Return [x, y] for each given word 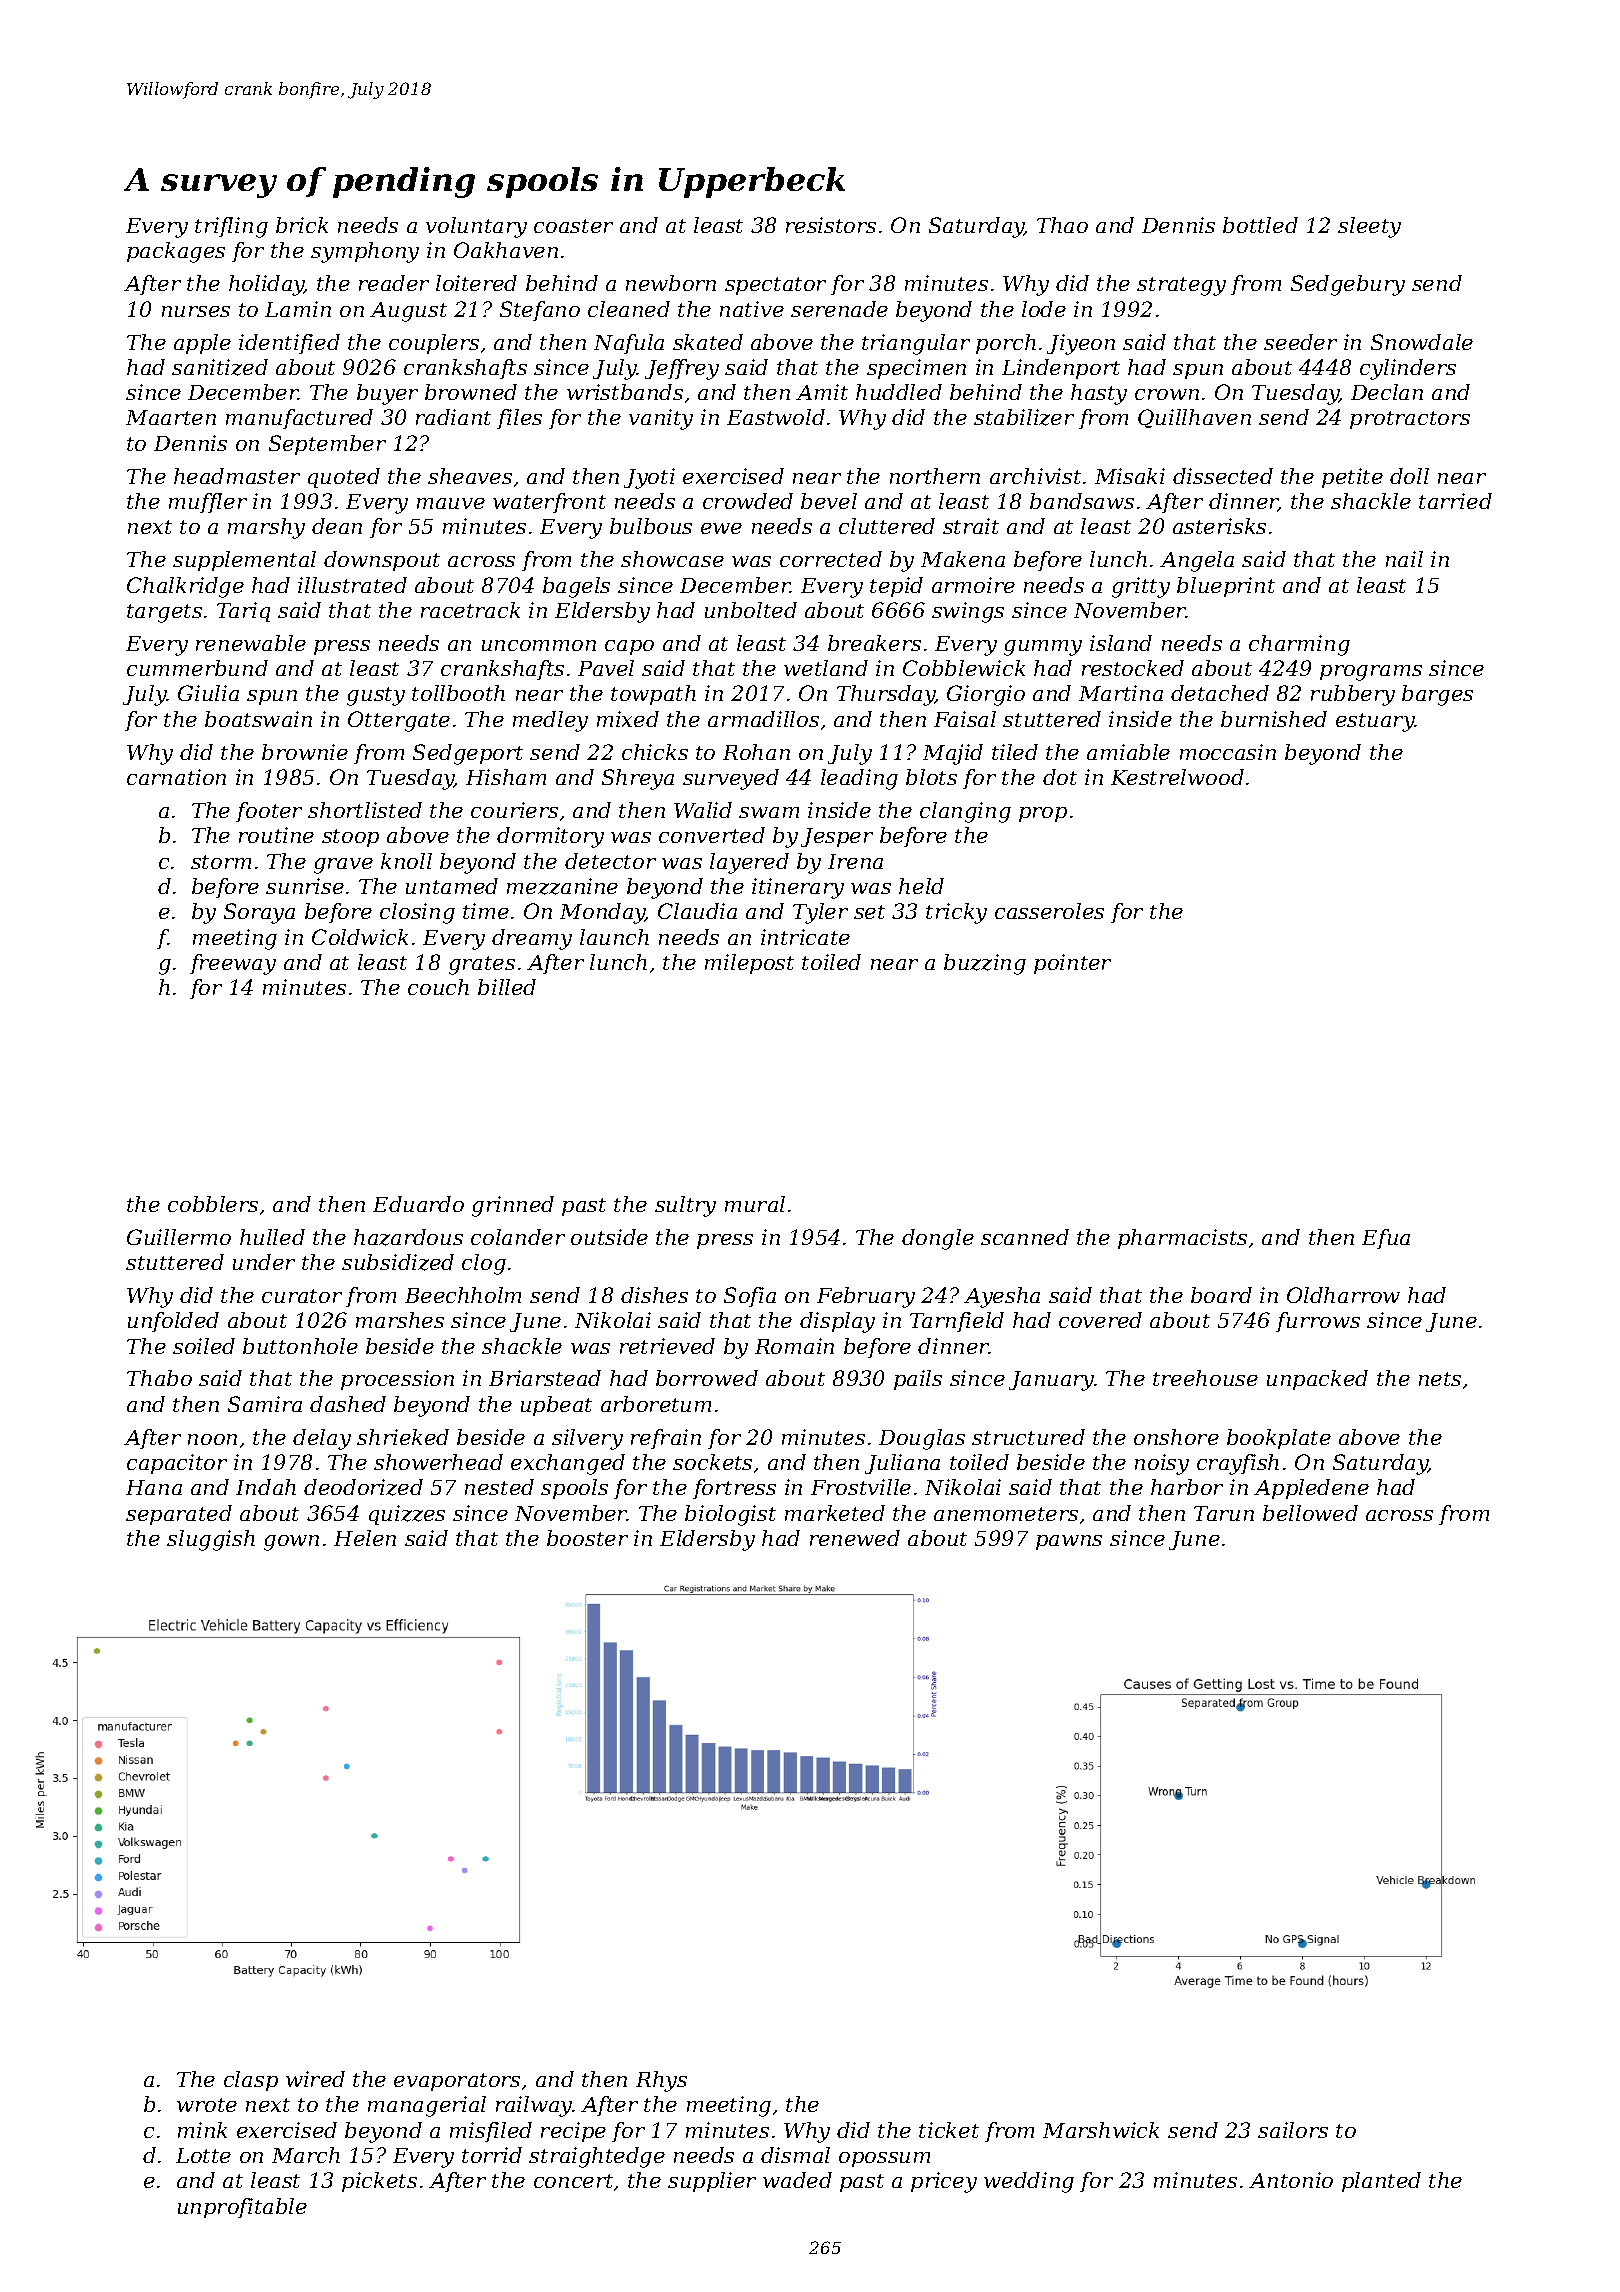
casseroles [1049, 911]
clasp [251, 2081]
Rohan [756, 752]
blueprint [1226, 587]
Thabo [159, 1378]
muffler [208, 503]
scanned [1025, 1237]
